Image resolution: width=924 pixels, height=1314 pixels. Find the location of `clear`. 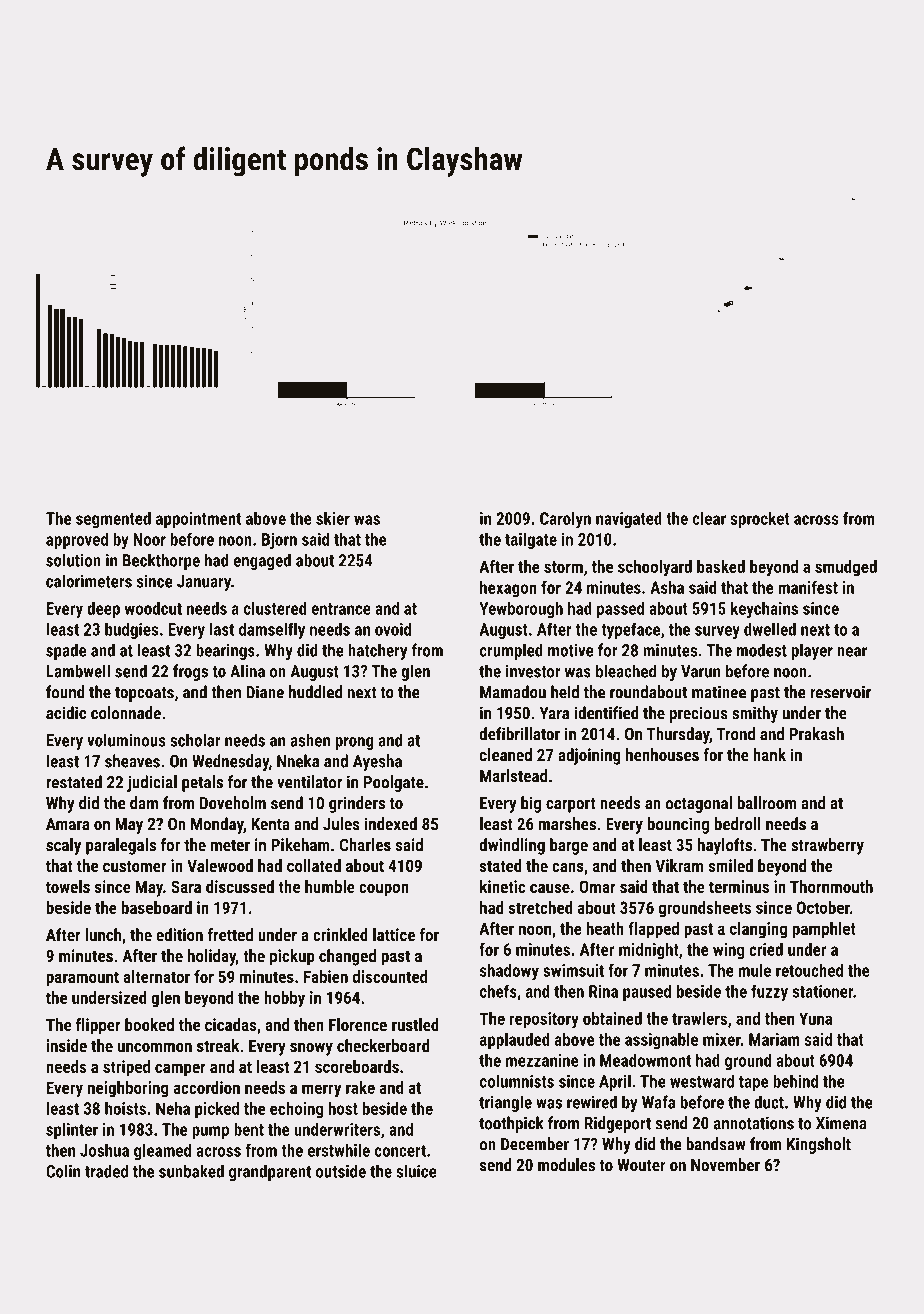

clear is located at coordinates (709, 518).
